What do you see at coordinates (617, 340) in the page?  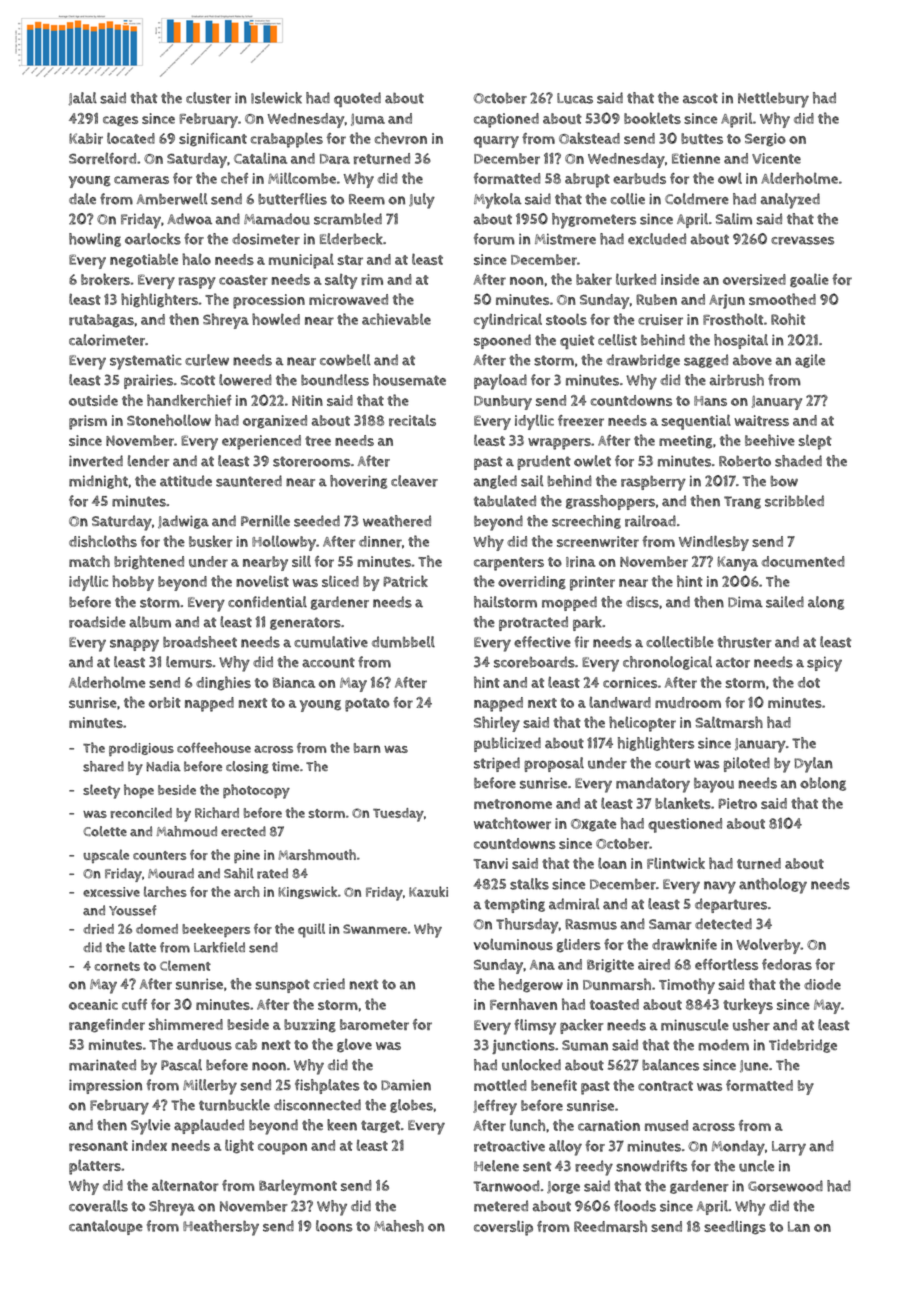 I see `cellist` at bounding box center [617, 340].
